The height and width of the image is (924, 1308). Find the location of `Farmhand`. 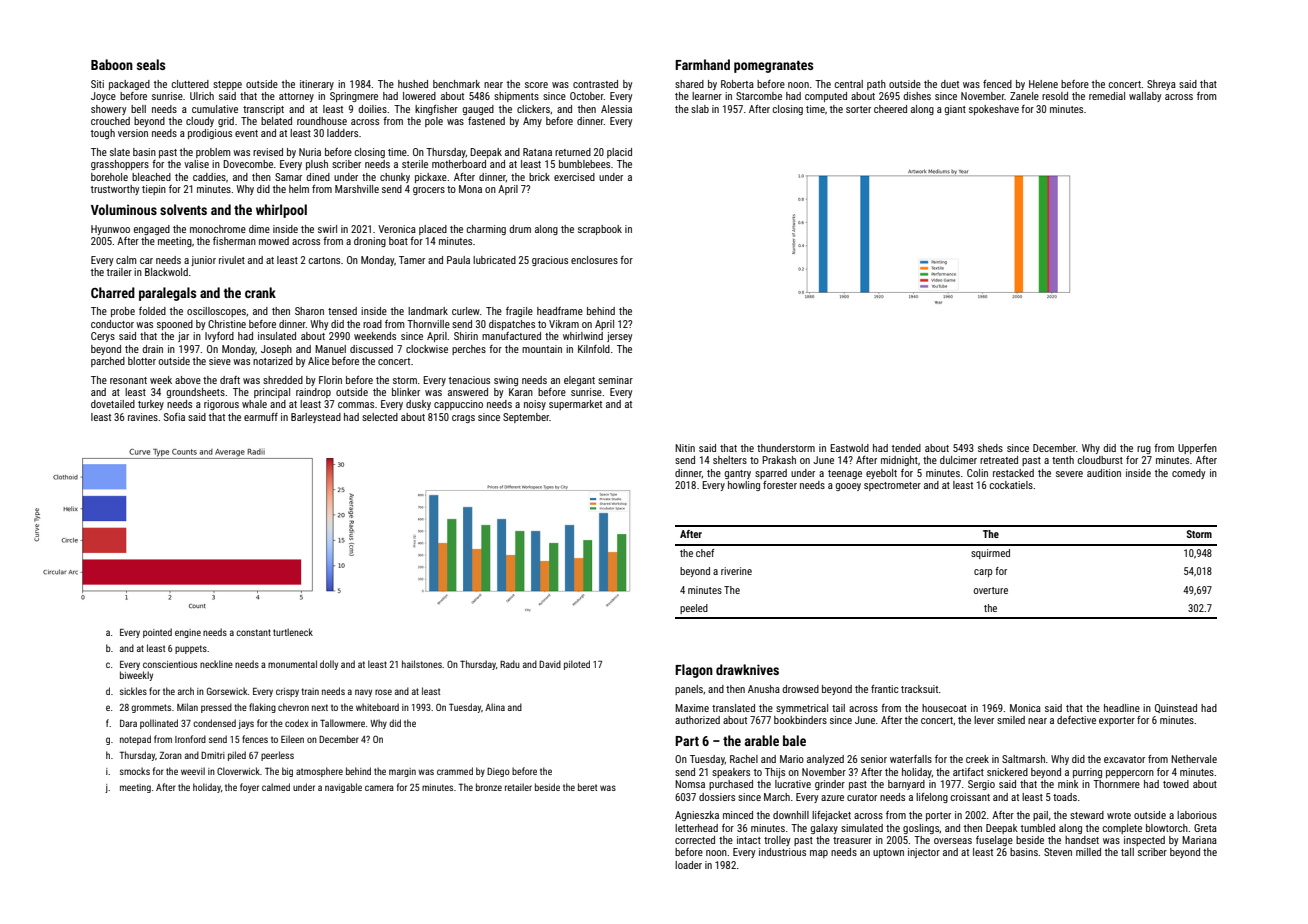

Farmhand is located at coordinates (702, 64).
